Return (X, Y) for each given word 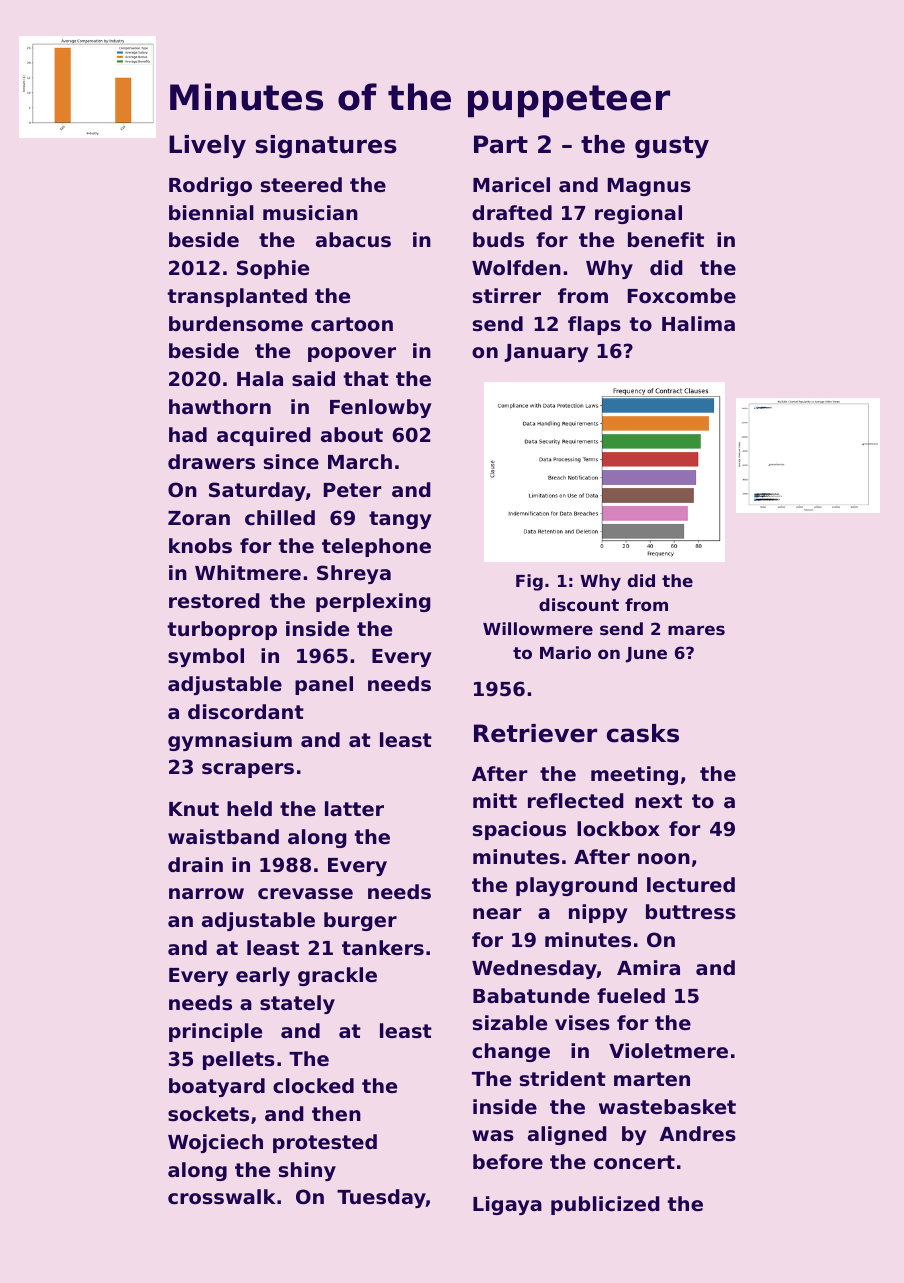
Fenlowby (381, 408)
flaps (594, 325)
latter (354, 808)
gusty (672, 147)
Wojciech (215, 1143)
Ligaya (507, 1205)
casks (643, 733)
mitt (495, 800)
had (188, 434)
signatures (326, 146)
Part (501, 144)
